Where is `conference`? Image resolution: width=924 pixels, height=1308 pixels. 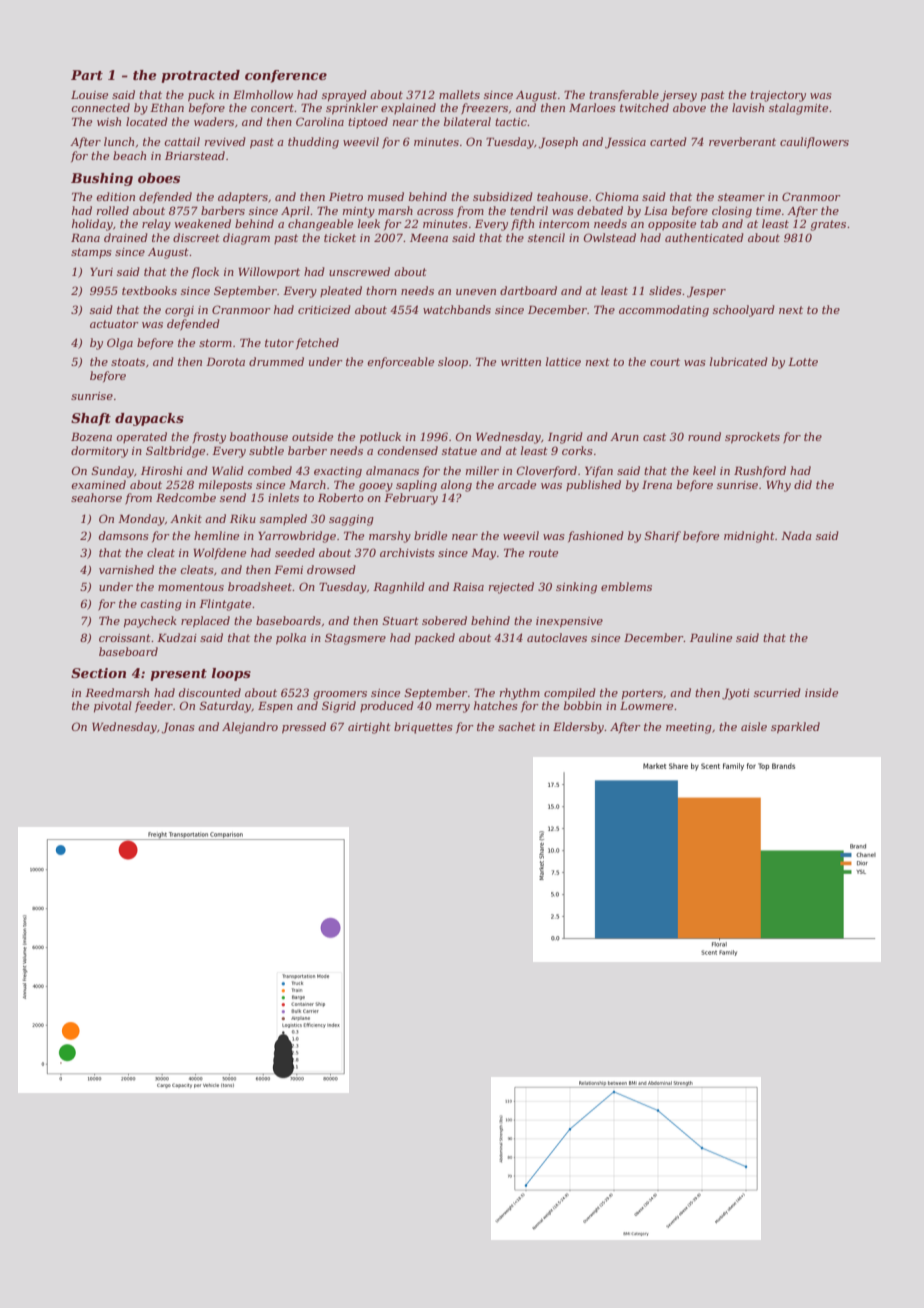
conference is located at coordinates (286, 76).
